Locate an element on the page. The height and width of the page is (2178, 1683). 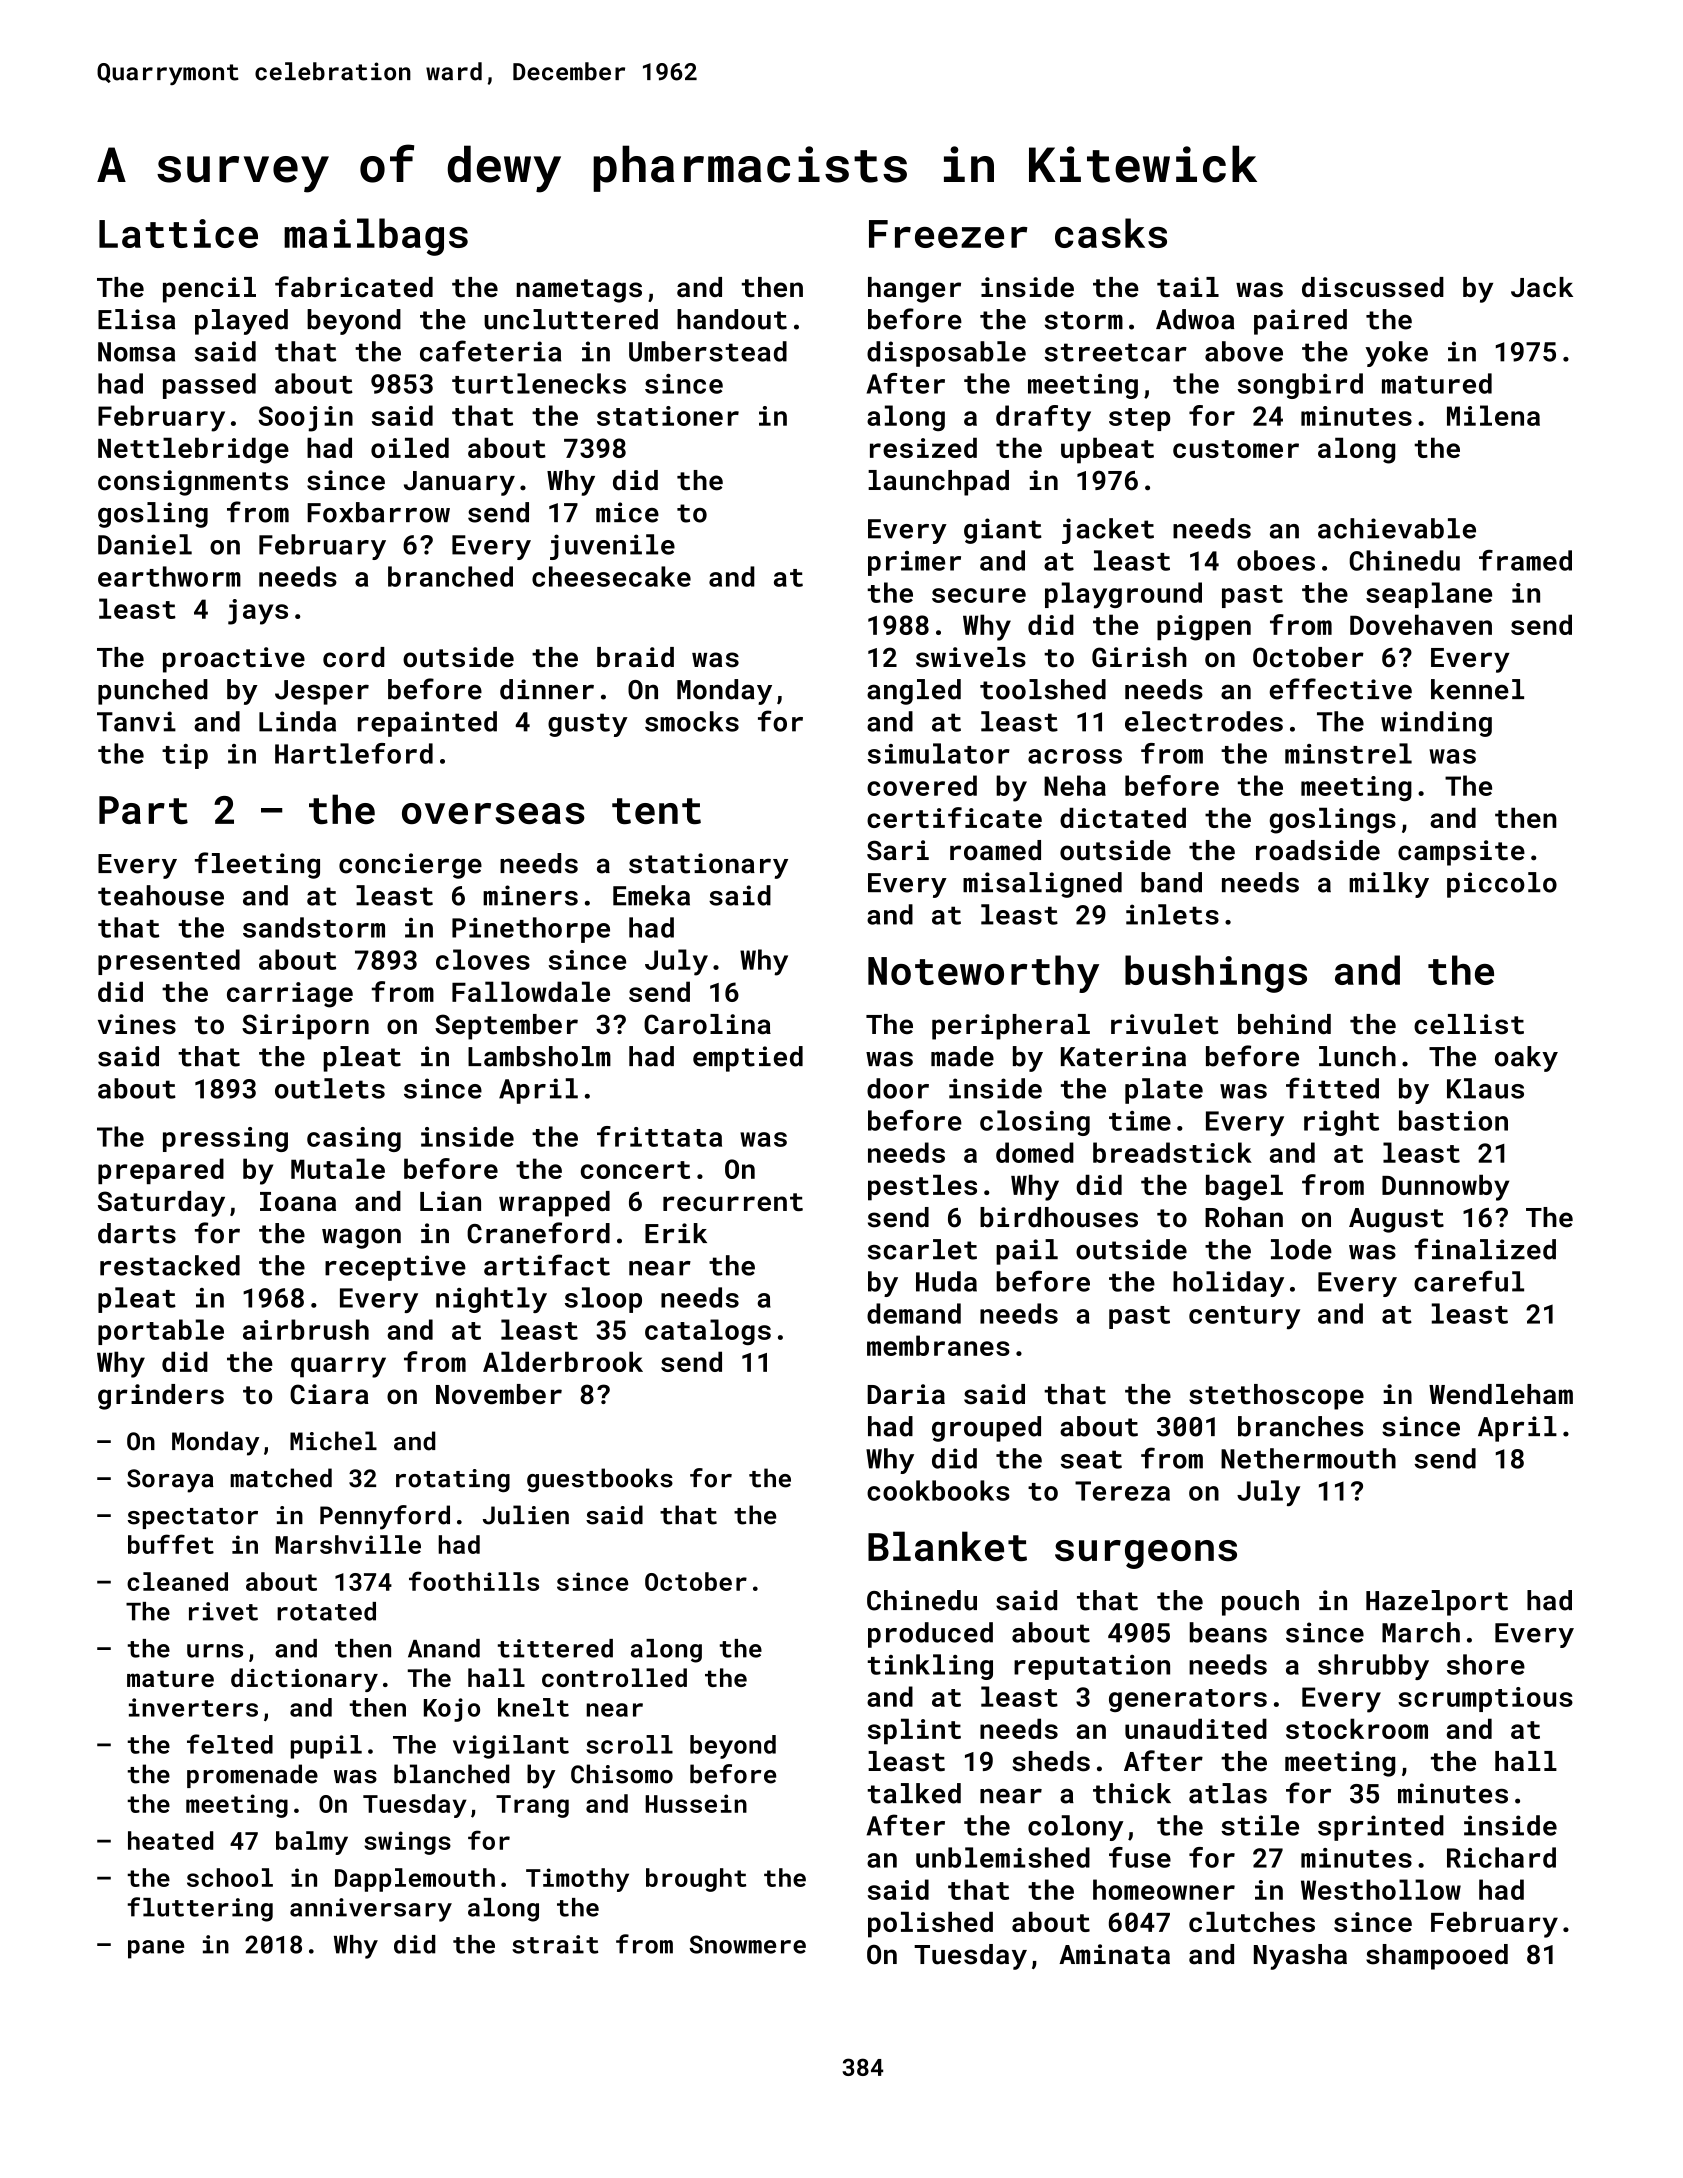
Freezer is located at coordinates (948, 234).
